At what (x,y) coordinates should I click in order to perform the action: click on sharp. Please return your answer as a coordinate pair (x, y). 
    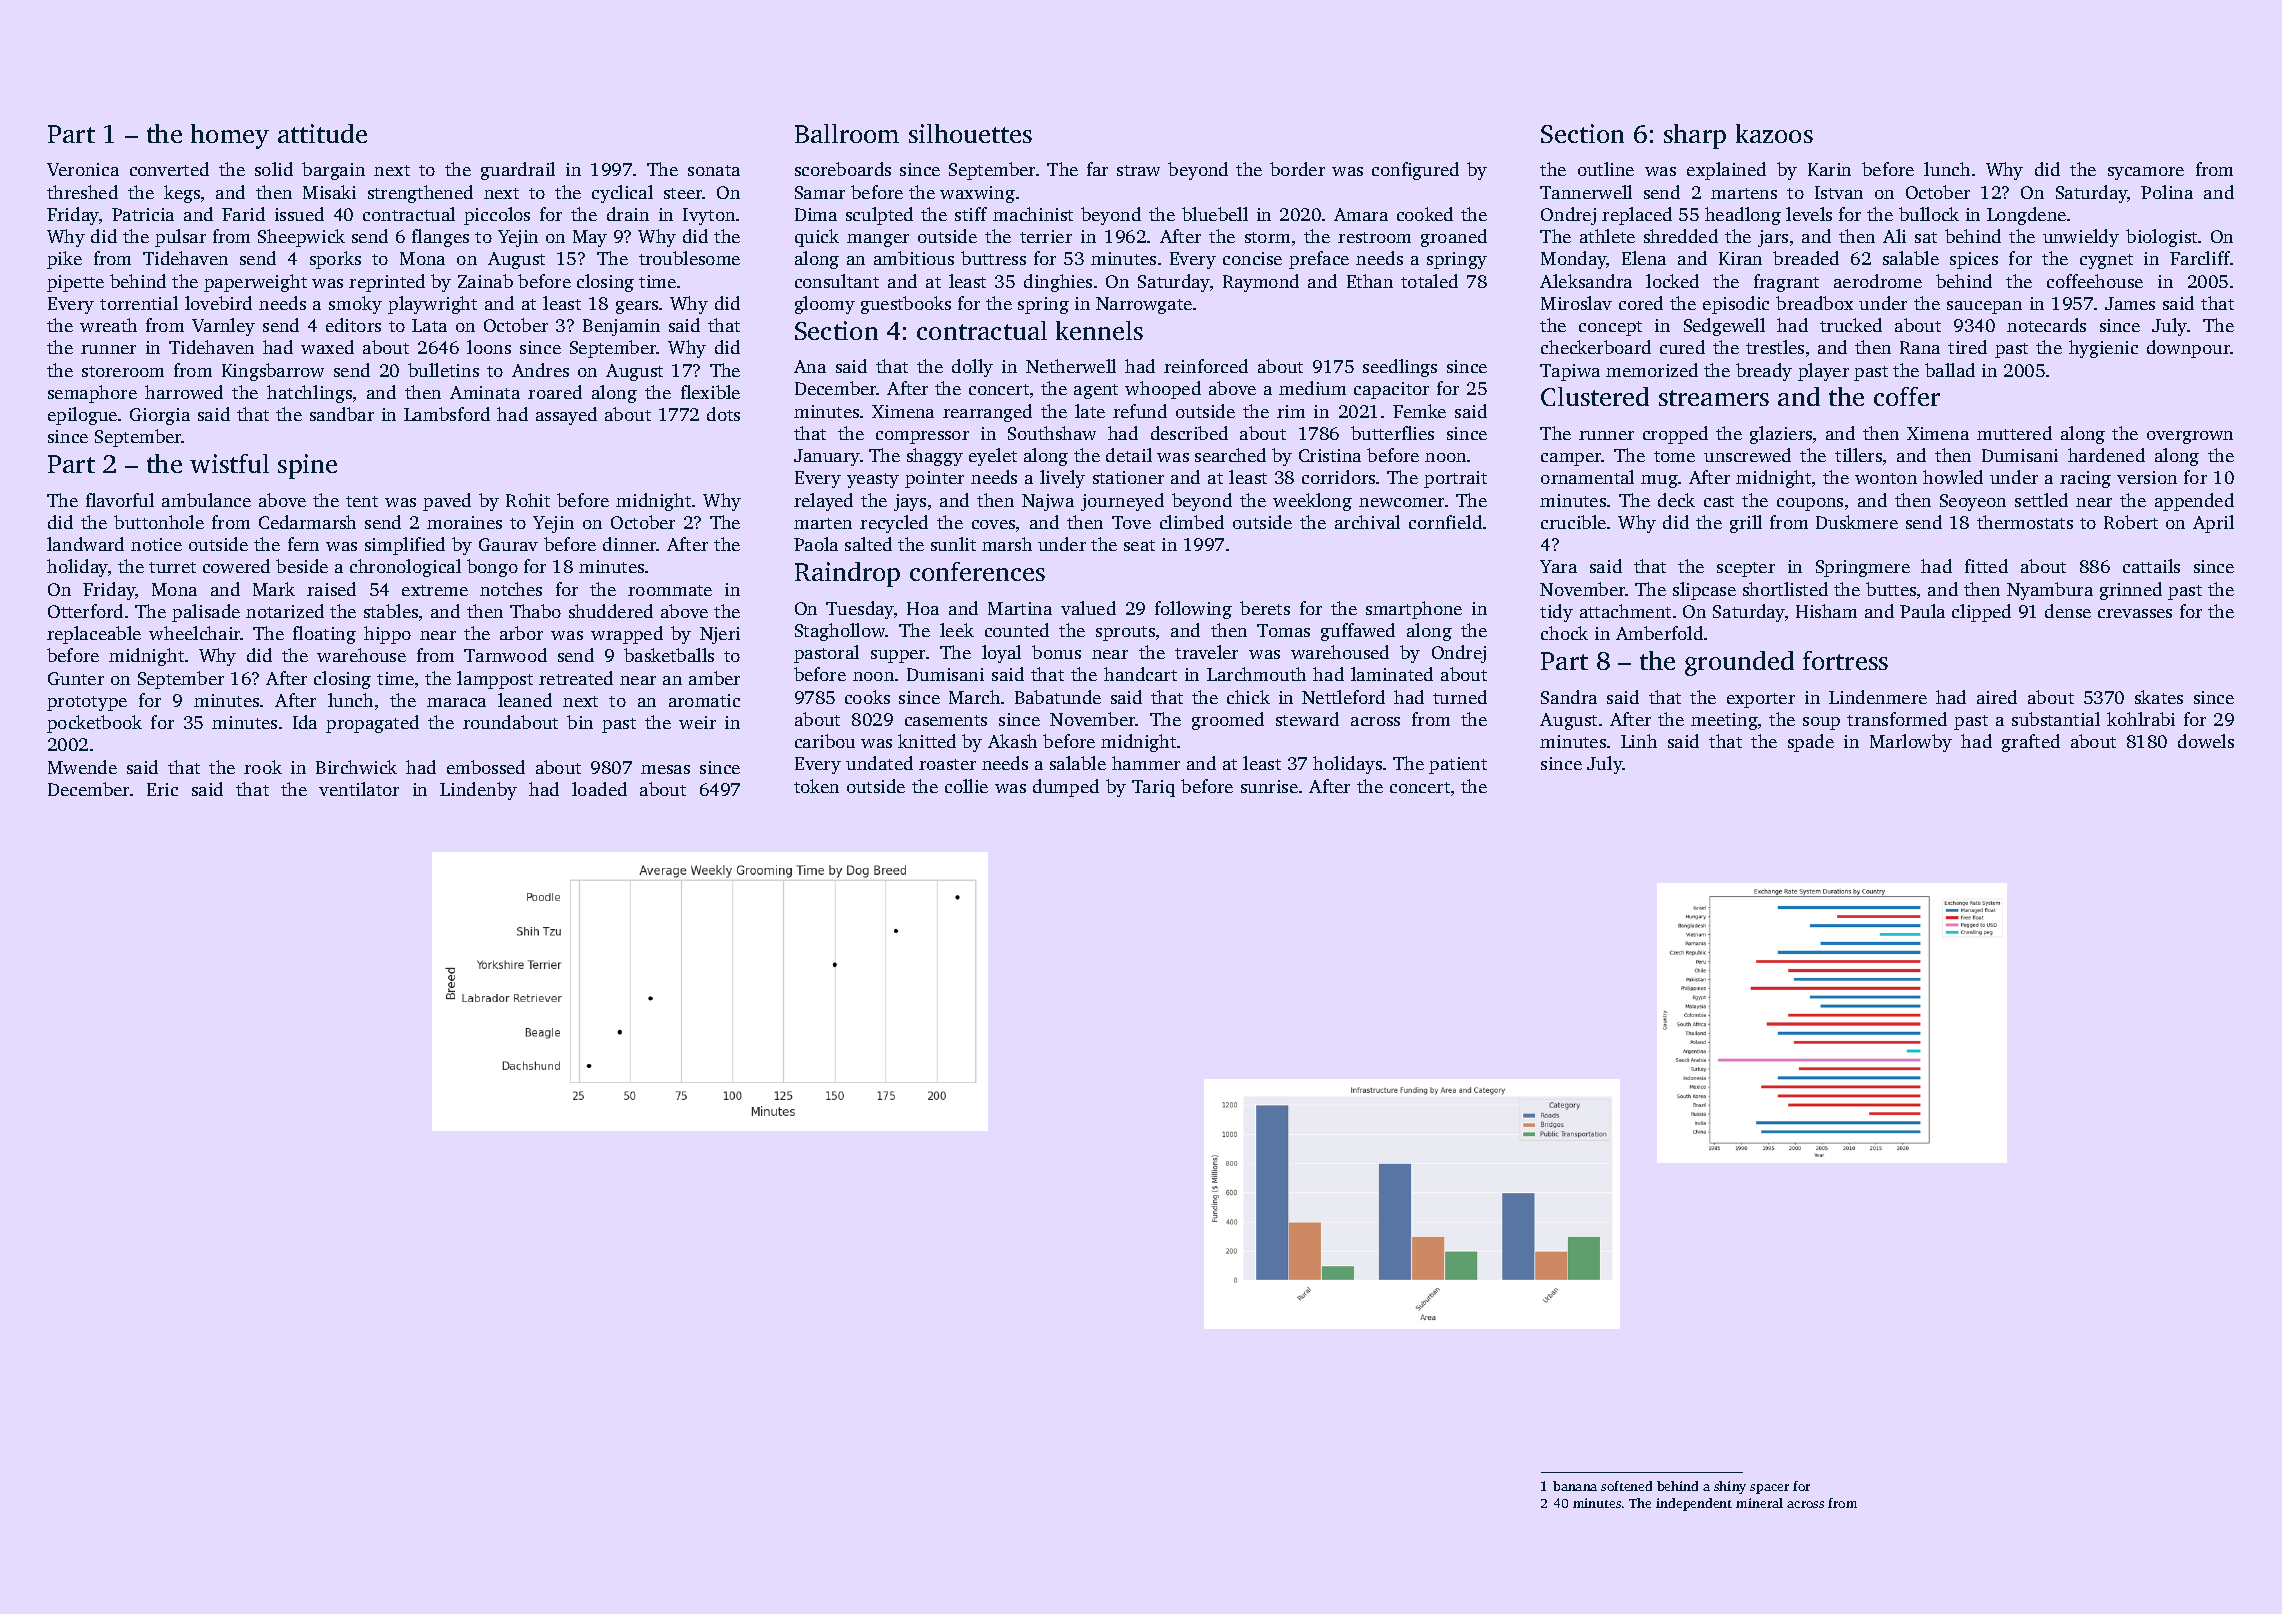
    Looking at the image, I should click on (1695, 136).
